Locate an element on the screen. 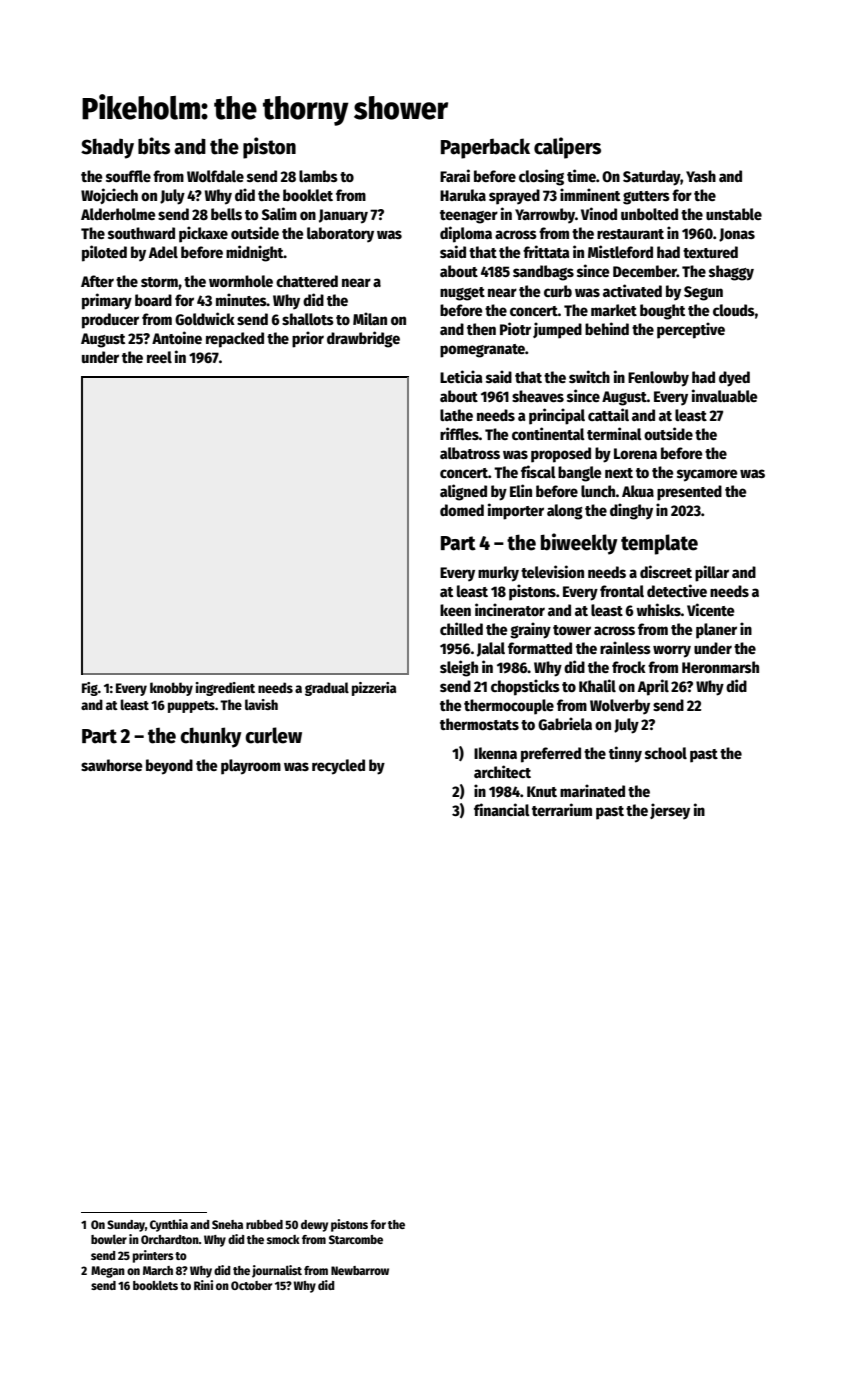  Fig is located at coordinates (90, 689).
